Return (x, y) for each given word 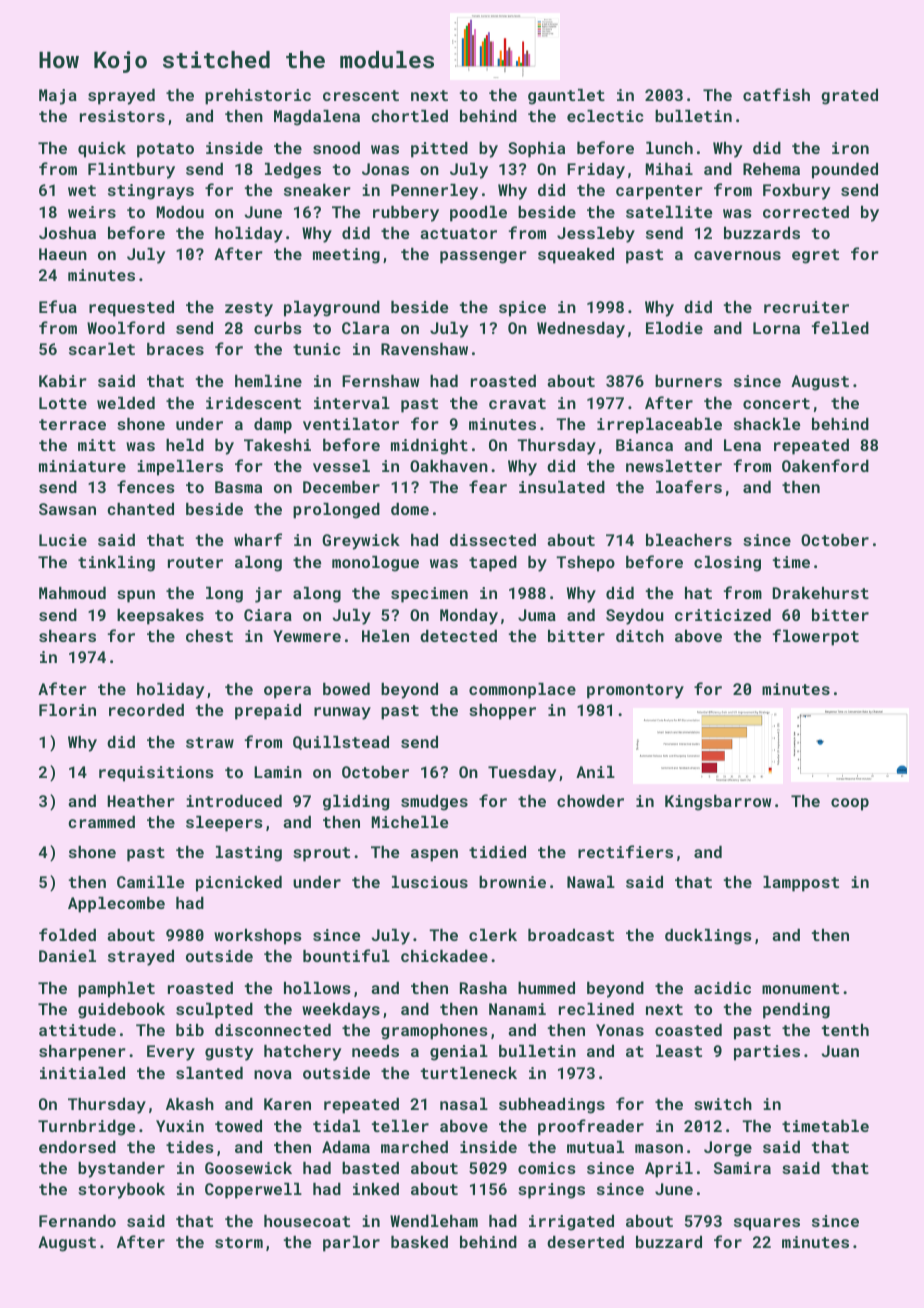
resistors (122, 116)
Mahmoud (72, 593)
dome (410, 509)
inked (376, 1189)
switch (723, 1104)
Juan (840, 1051)
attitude (77, 1030)
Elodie (674, 328)
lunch (669, 148)
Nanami (517, 1009)
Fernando (77, 1221)
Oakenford (825, 465)
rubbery (406, 214)
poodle (478, 214)
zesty (249, 309)
